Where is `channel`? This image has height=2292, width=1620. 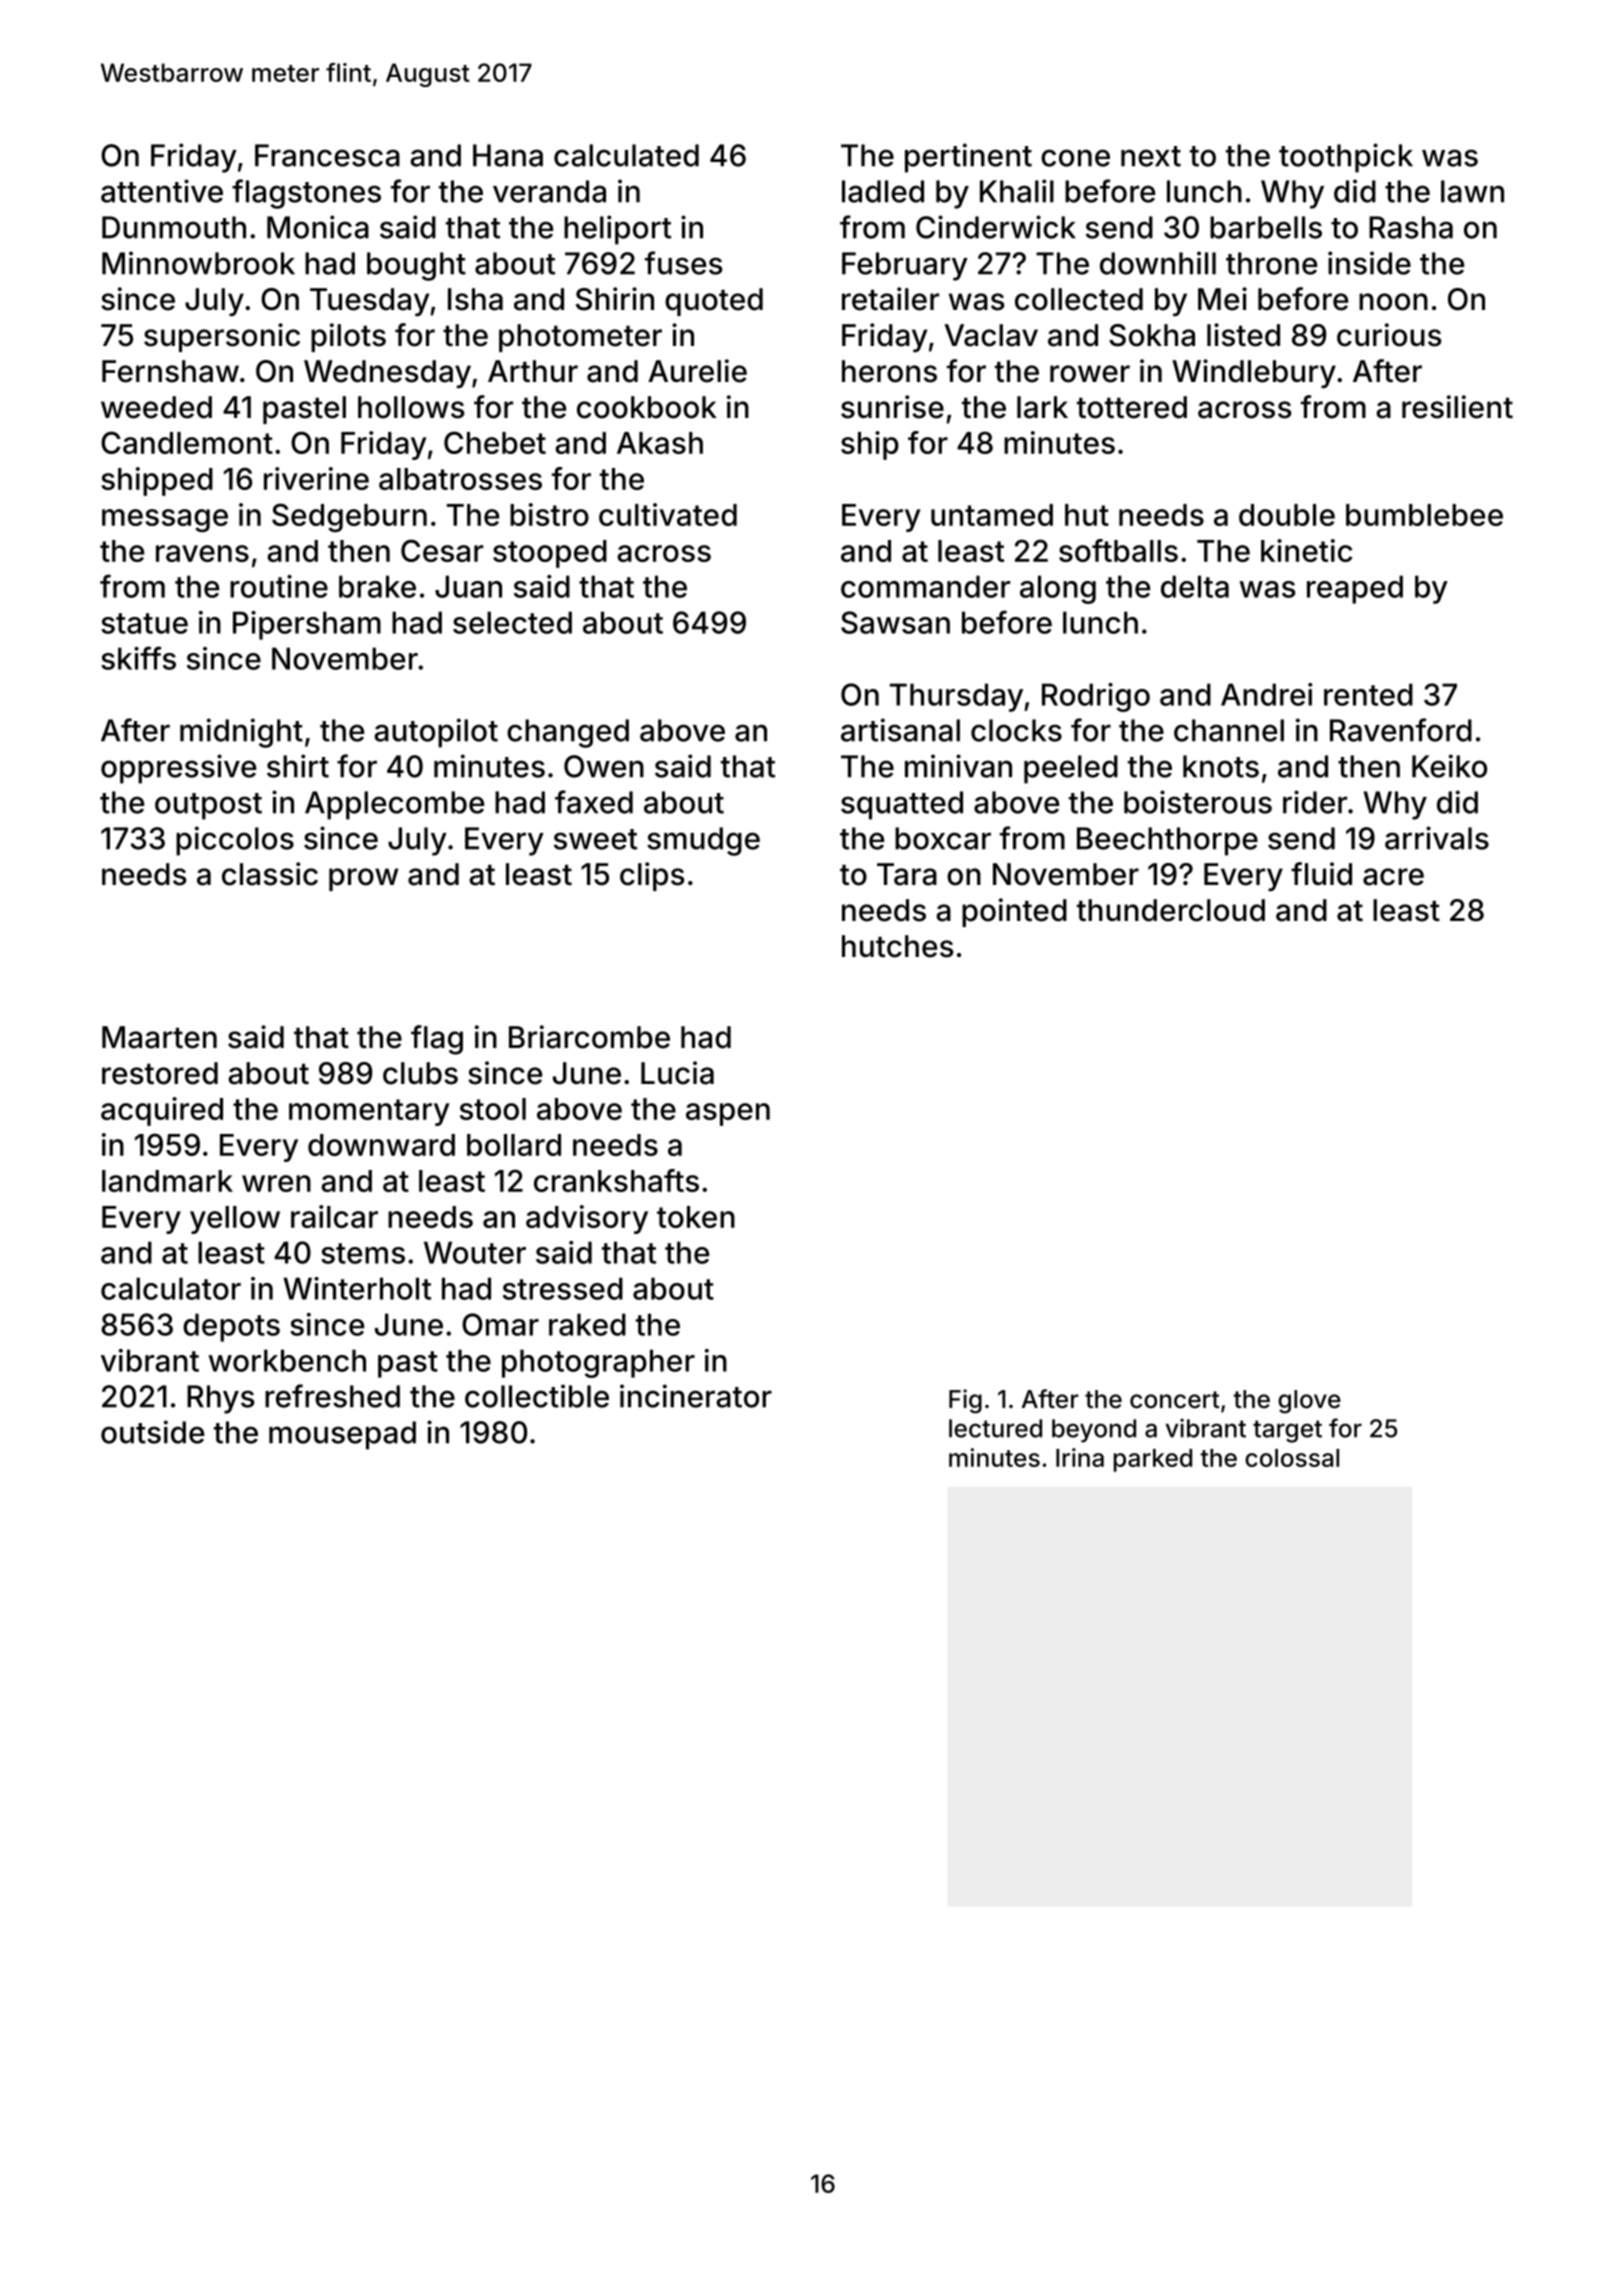 channel is located at coordinates (1229, 730).
